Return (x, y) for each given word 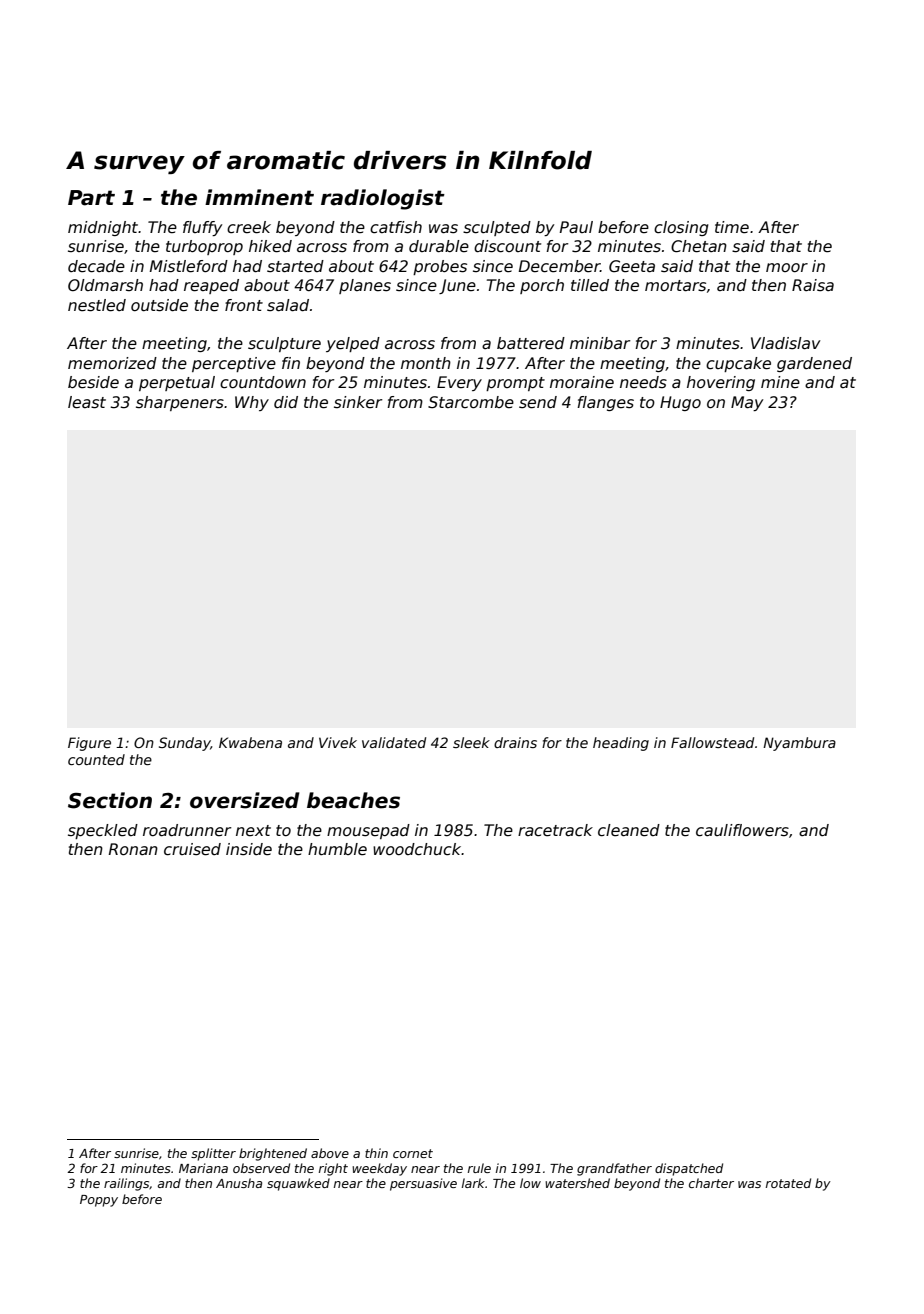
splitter (213, 1154)
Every (459, 383)
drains (515, 742)
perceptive (234, 364)
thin (376, 1153)
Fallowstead (712, 742)
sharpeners (180, 403)
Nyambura (799, 744)
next (253, 831)
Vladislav (786, 343)
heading (621, 744)
